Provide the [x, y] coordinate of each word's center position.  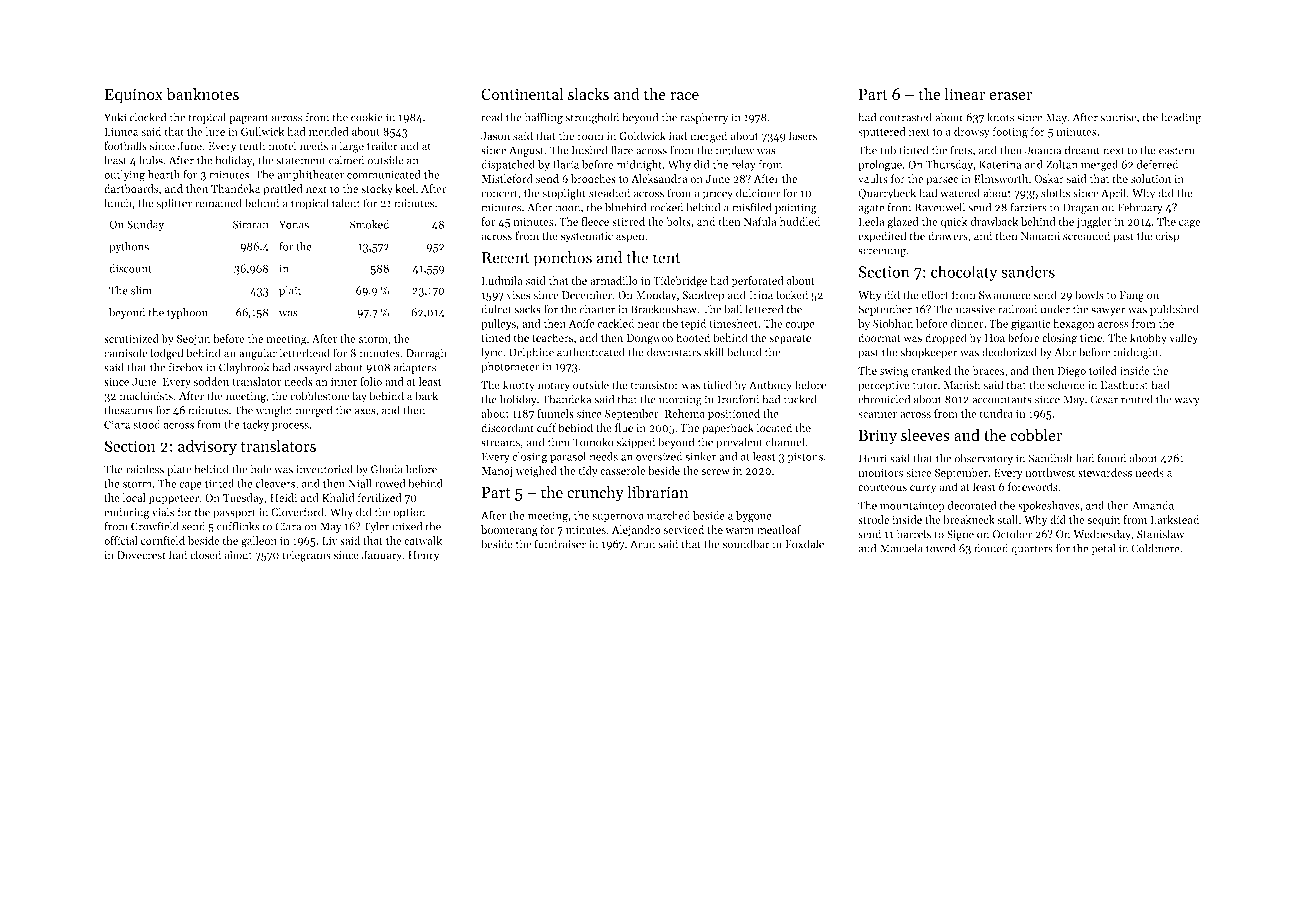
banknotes [202, 93]
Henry [423, 556]
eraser [1010, 96]
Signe [960, 535]
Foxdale [804, 544]
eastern [1177, 151]
